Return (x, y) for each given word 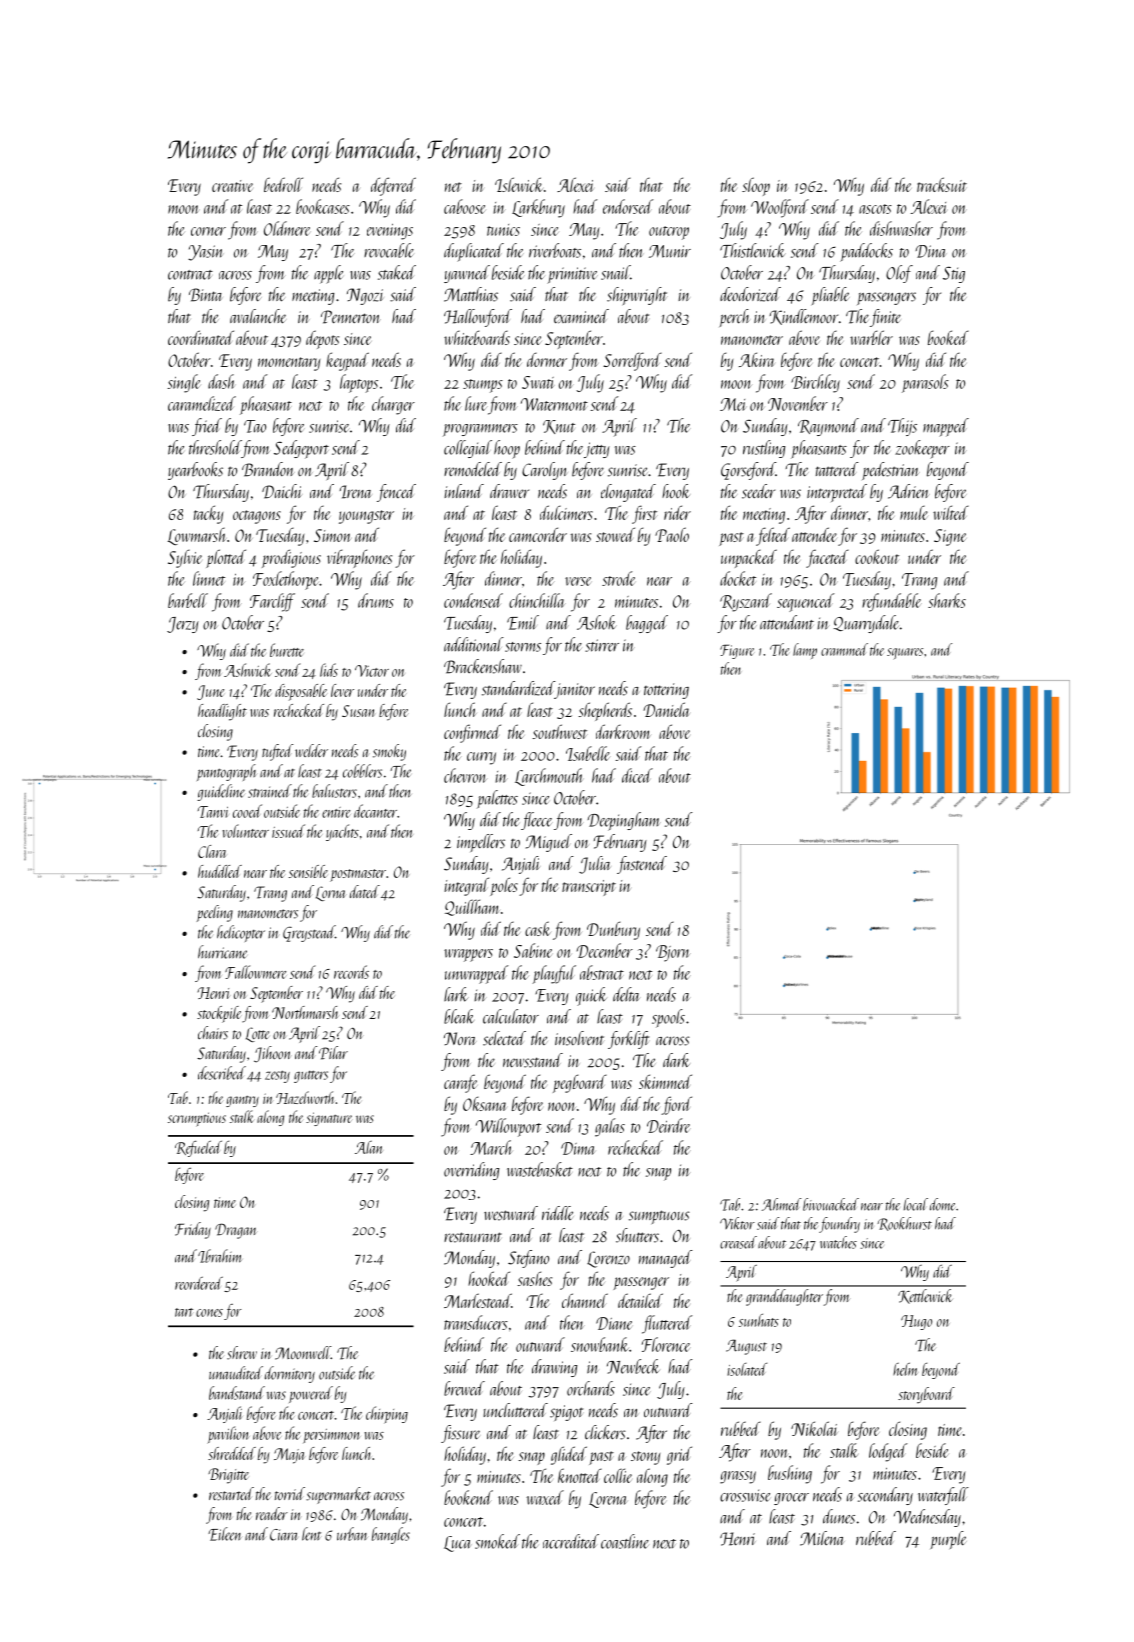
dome (942, 1204)
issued (288, 831)
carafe (460, 1083)
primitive (572, 275)
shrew (242, 1353)
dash (221, 381)
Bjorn (673, 953)
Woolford (780, 208)
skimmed (665, 1081)
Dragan (236, 1231)
